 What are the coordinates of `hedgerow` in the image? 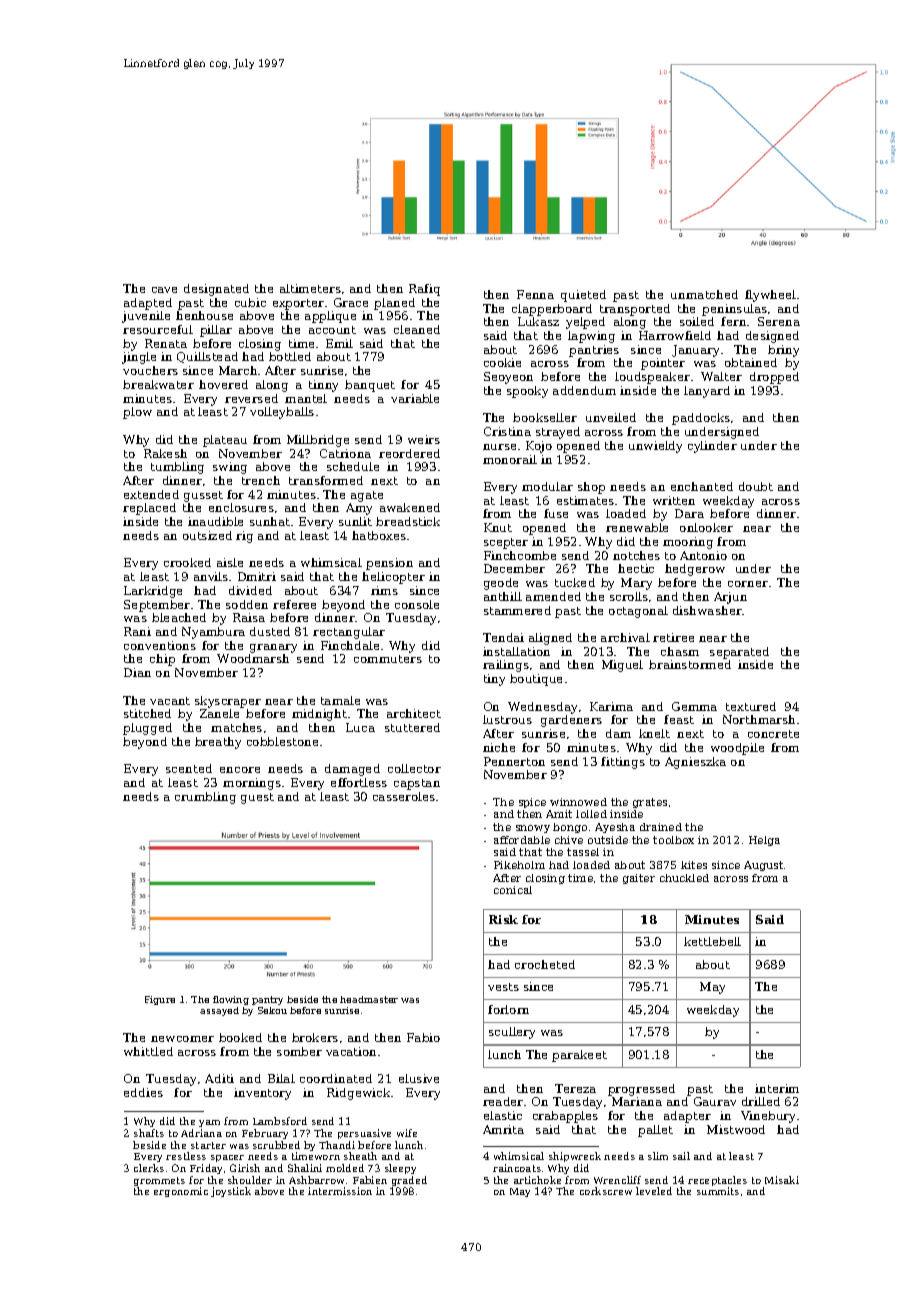 It's located at (695, 570).
